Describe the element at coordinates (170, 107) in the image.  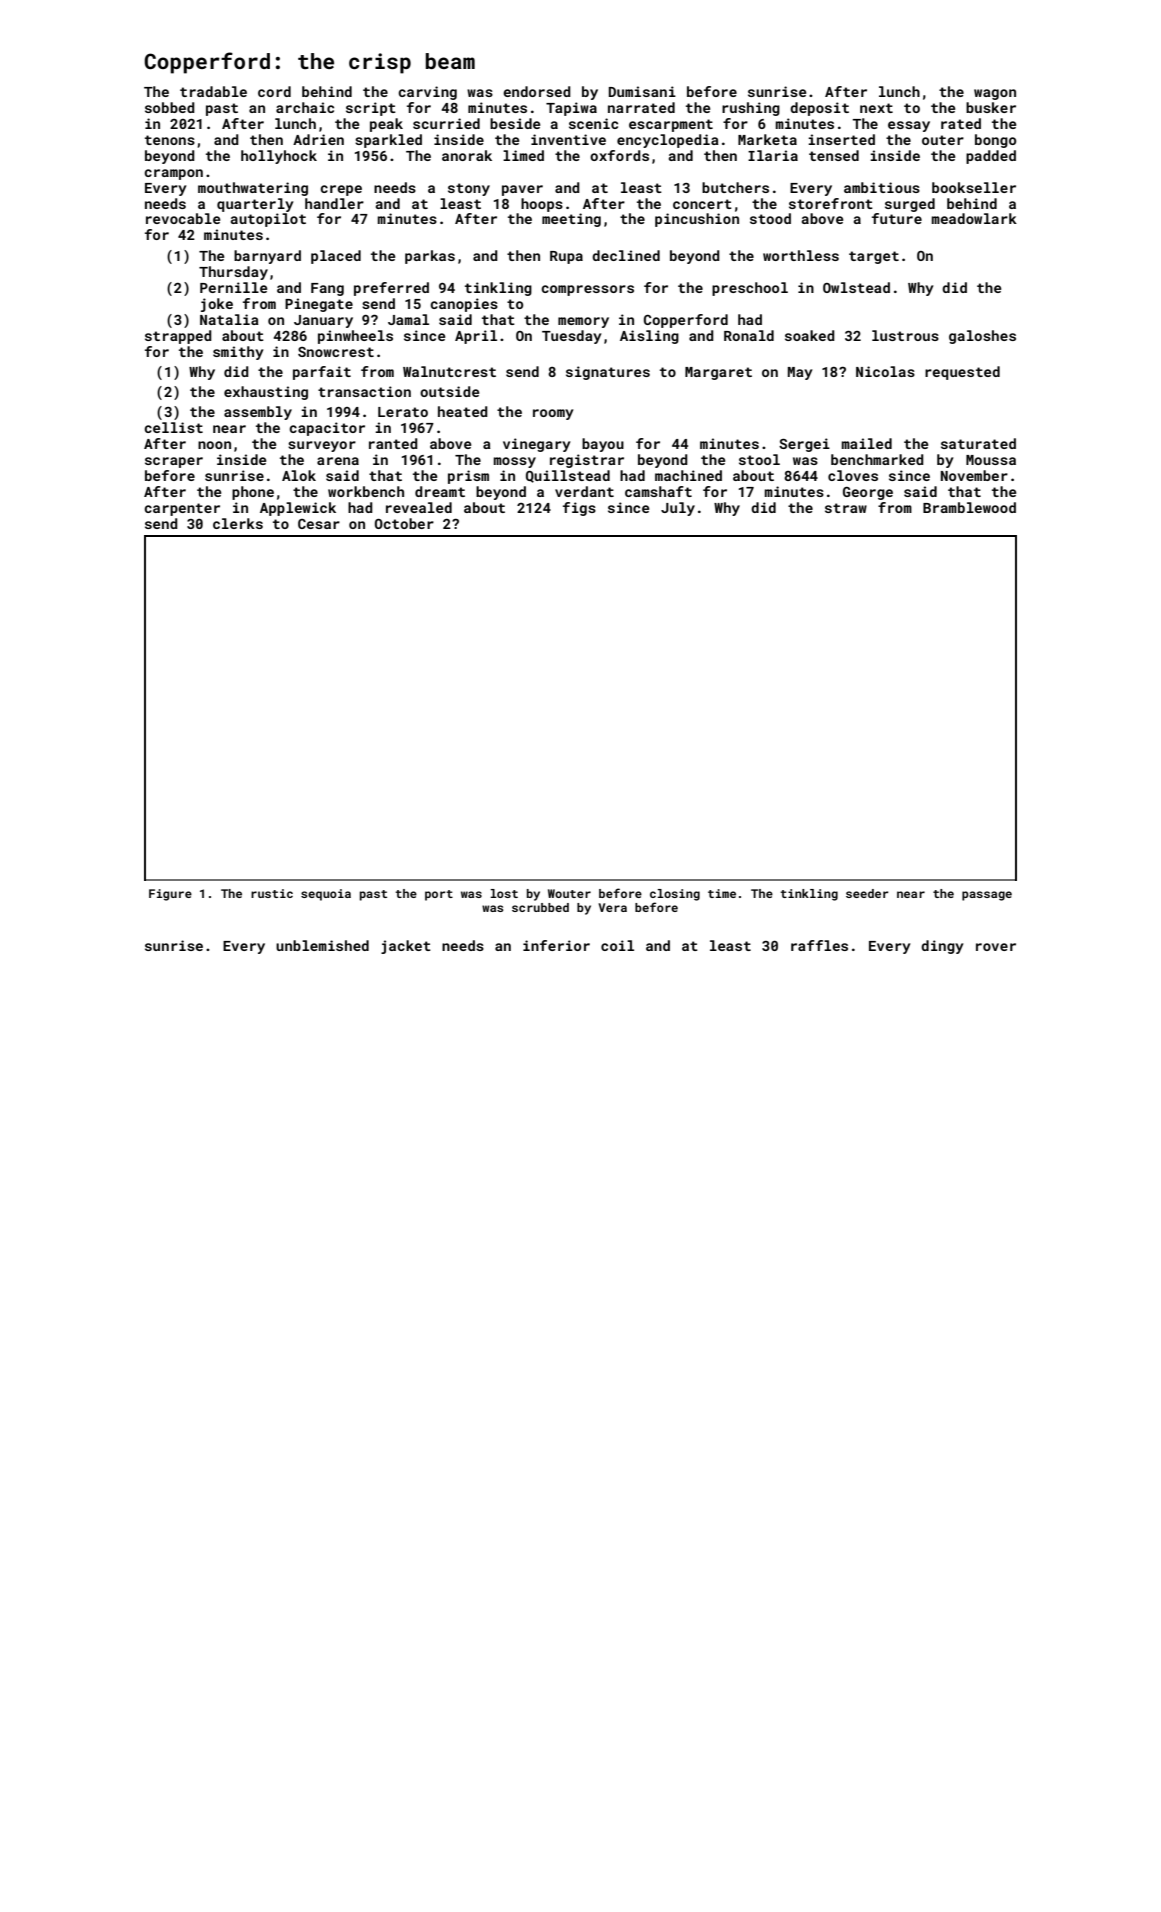
I see `sobbed` at that location.
